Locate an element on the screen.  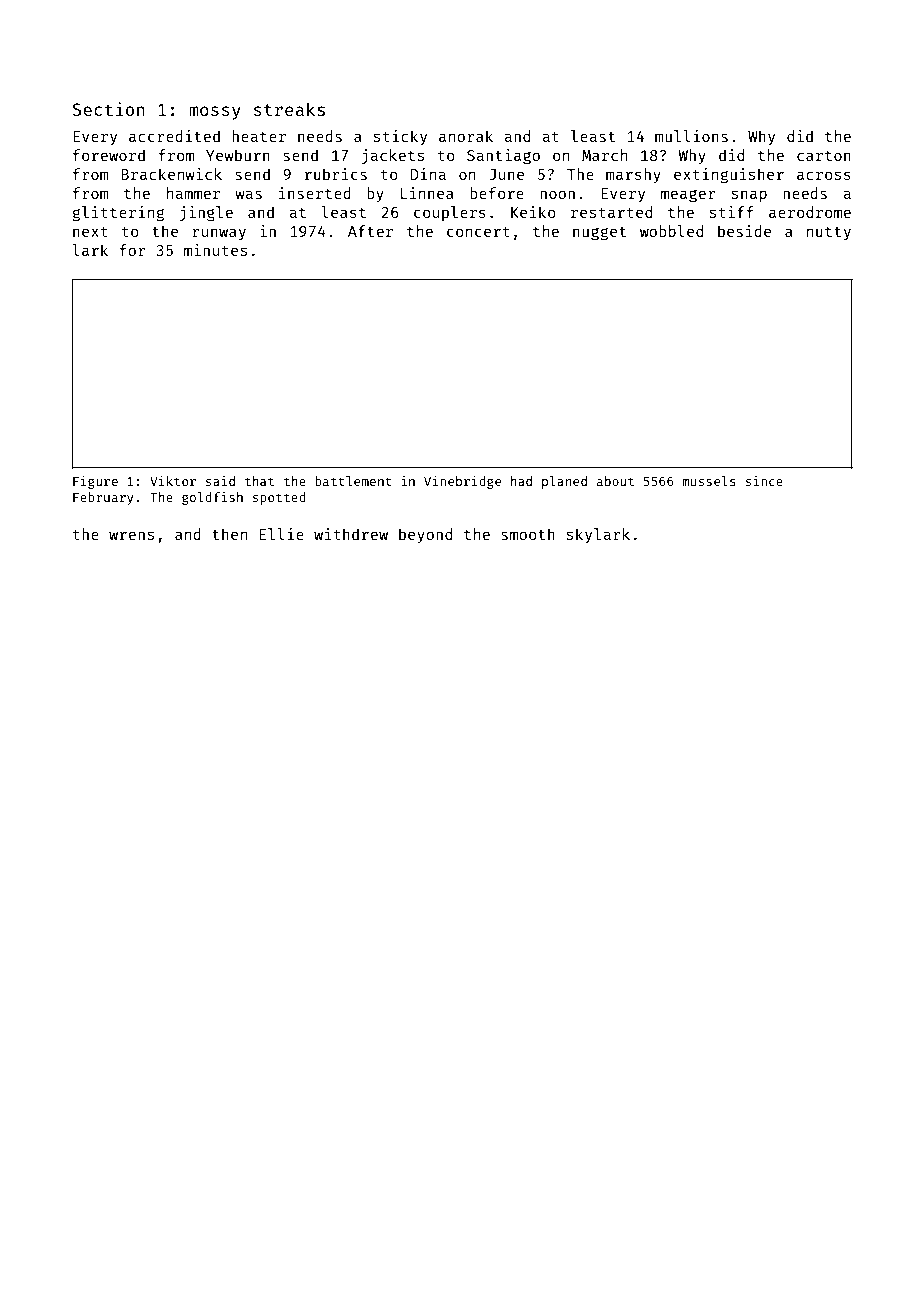
smooth is located at coordinates (528, 534).
